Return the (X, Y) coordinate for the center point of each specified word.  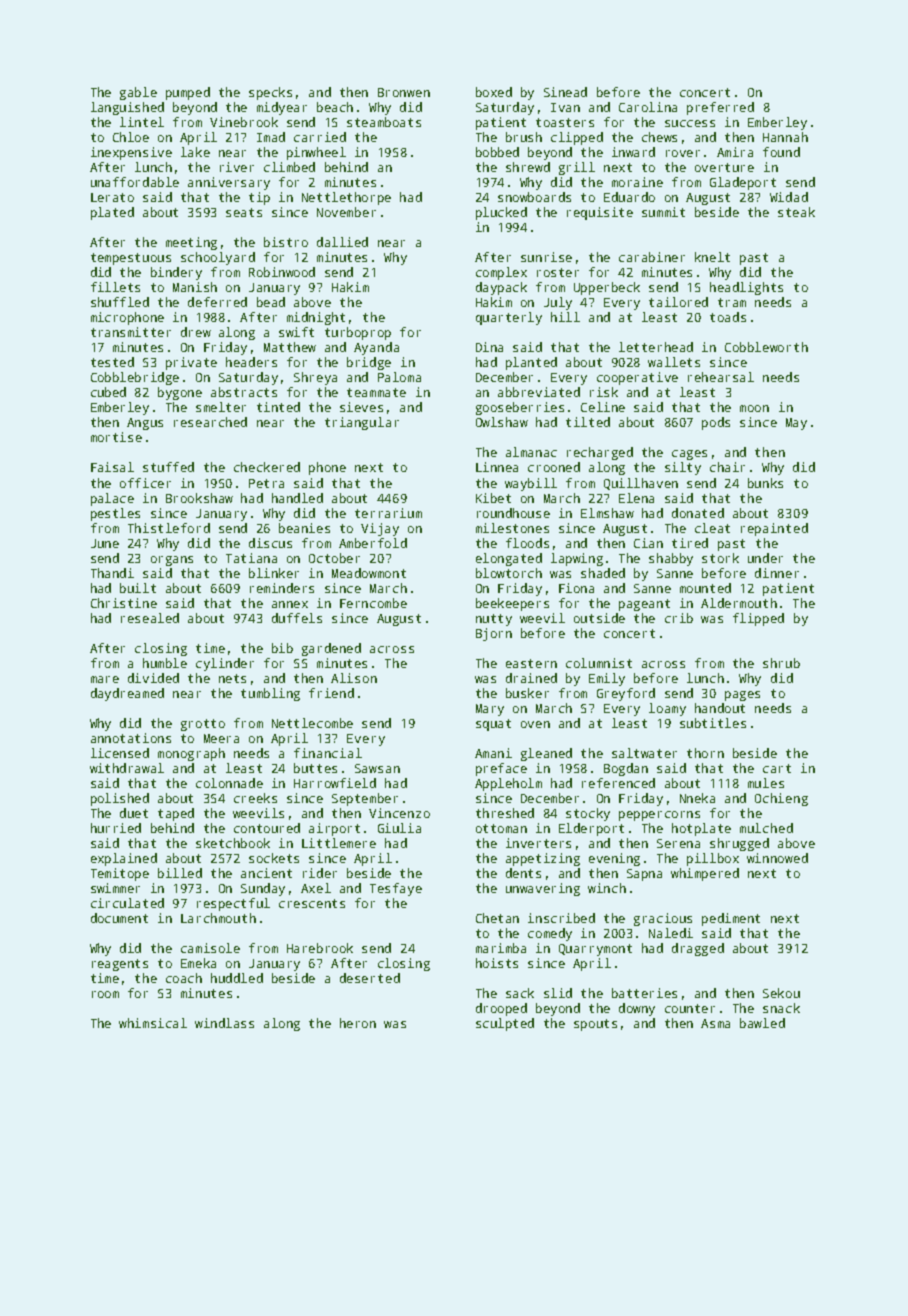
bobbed (497, 152)
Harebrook (320, 948)
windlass (224, 1023)
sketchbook (233, 843)
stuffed (168, 467)
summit (663, 212)
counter (690, 1008)
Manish (195, 287)
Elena (636, 498)
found (781, 152)
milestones (512, 528)
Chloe (131, 137)
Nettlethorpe (346, 198)
